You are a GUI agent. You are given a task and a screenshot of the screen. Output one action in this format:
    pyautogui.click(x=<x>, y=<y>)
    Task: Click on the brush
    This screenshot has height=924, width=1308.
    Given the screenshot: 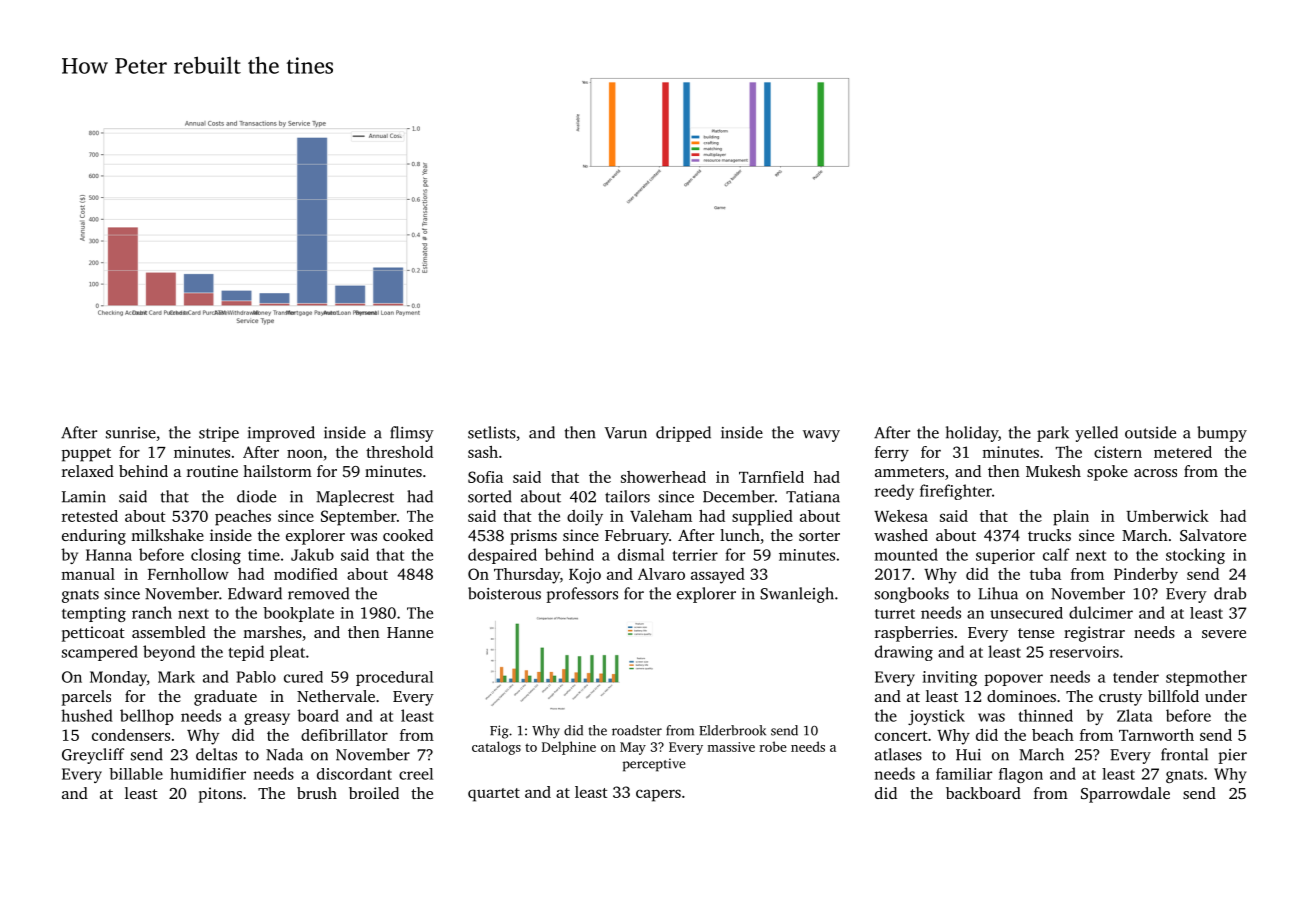 What is the action you would take?
    pyautogui.click(x=317, y=793)
